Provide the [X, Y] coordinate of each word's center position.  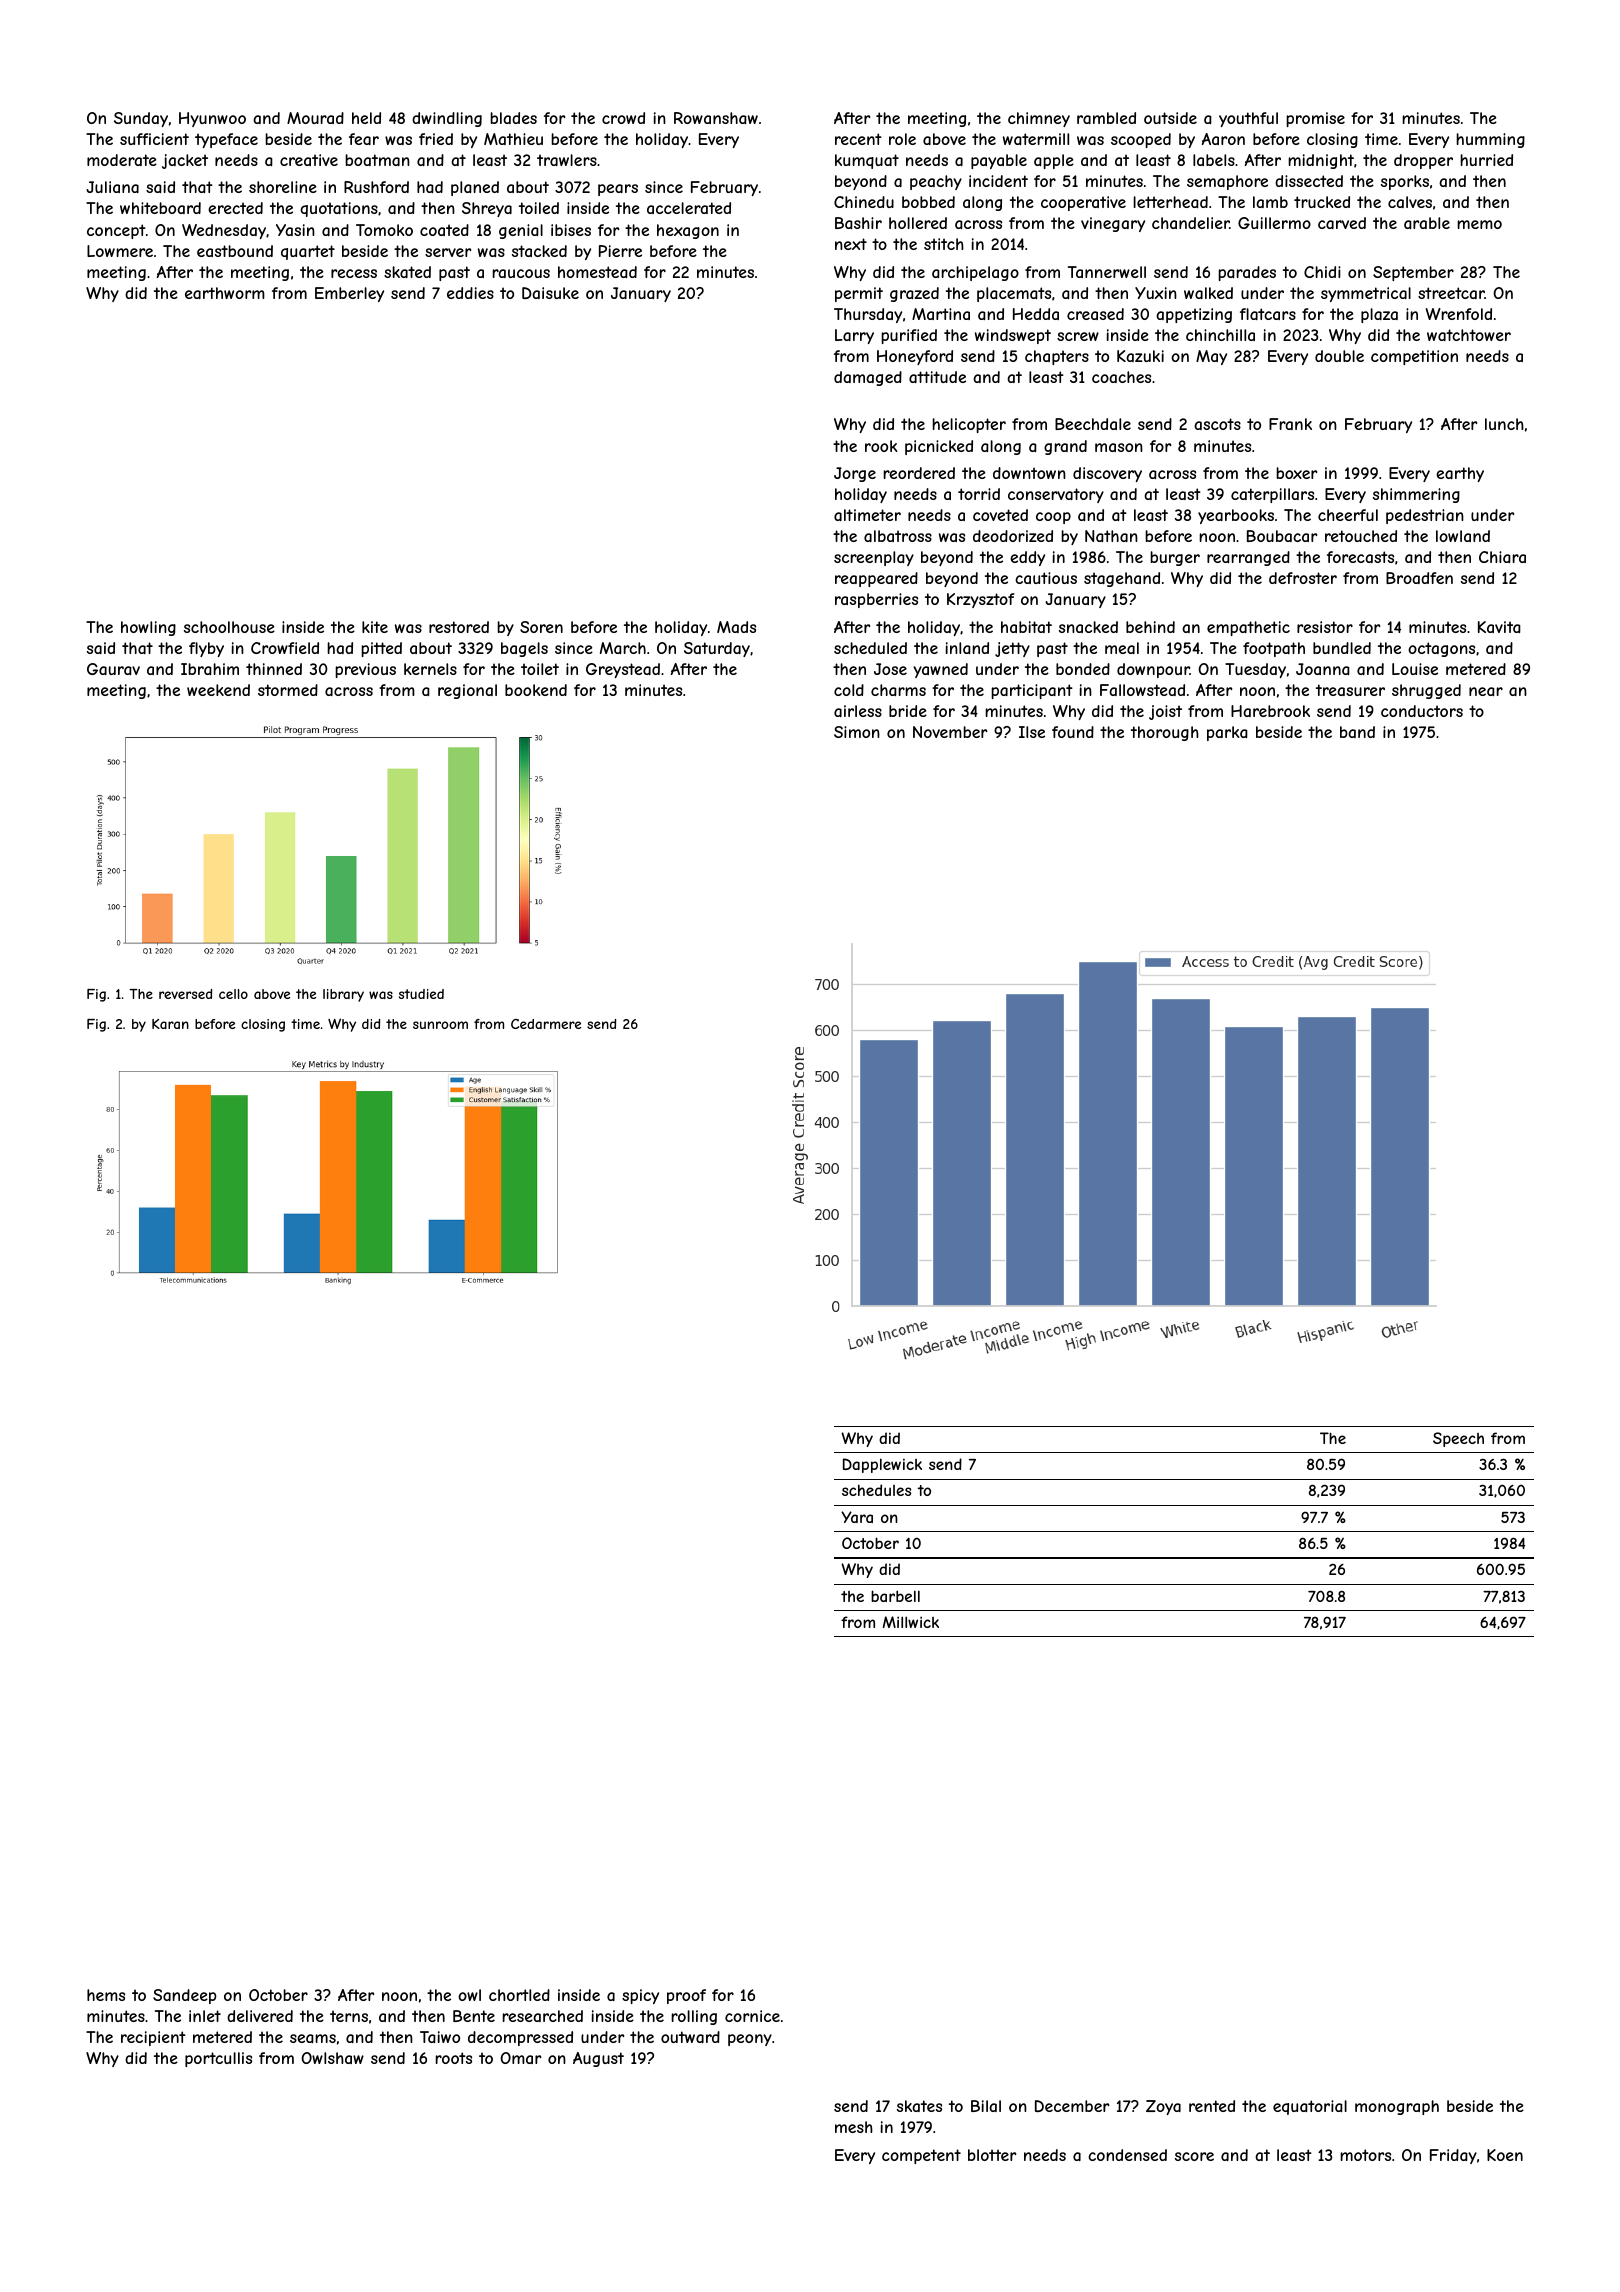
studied [421, 994]
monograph [1397, 2107]
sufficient [154, 139]
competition [1414, 357]
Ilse [1032, 732]
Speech [1458, 1439]
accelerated [689, 208]
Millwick [911, 1622]
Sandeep [184, 1996]
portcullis [218, 2059]
